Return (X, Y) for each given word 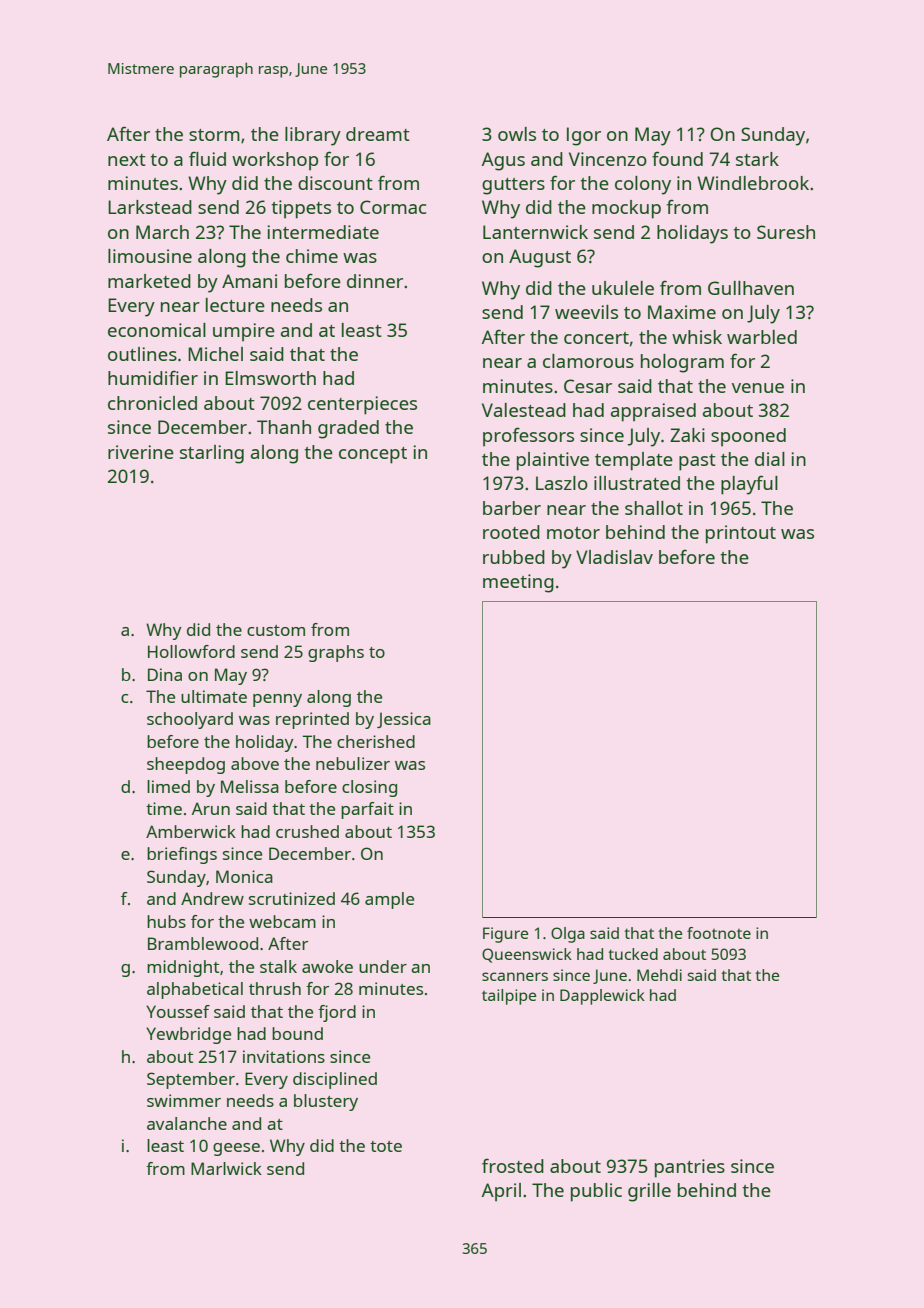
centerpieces (362, 405)
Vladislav (614, 557)
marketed (149, 281)
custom (276, 630)
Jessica (404, 720)
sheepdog (186, 765)
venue (758, 388)
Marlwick (226, 1168)
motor (573, 533)
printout (741, 534)
